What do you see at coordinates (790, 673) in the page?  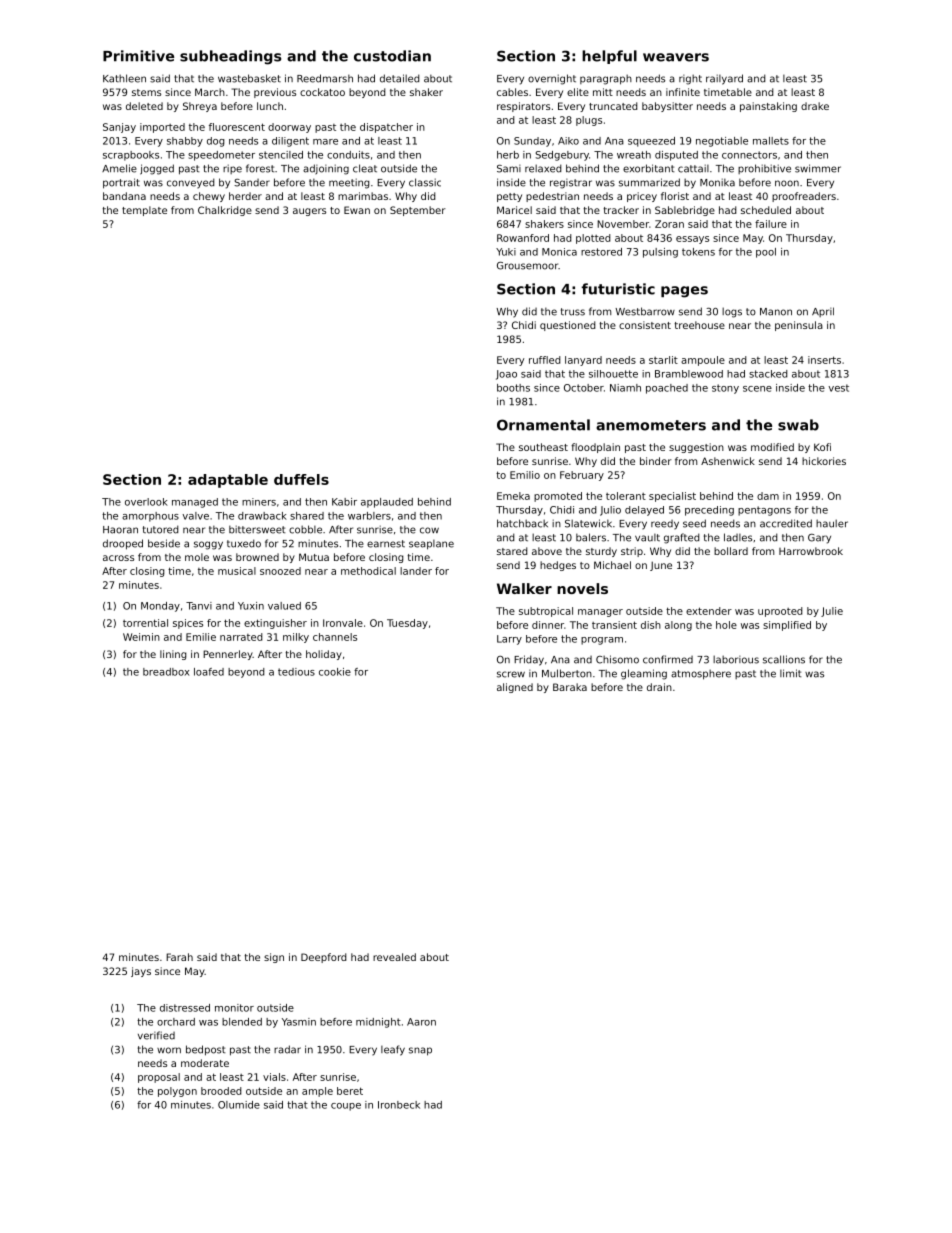 I see `limit` at bounding box center [790, 673].
